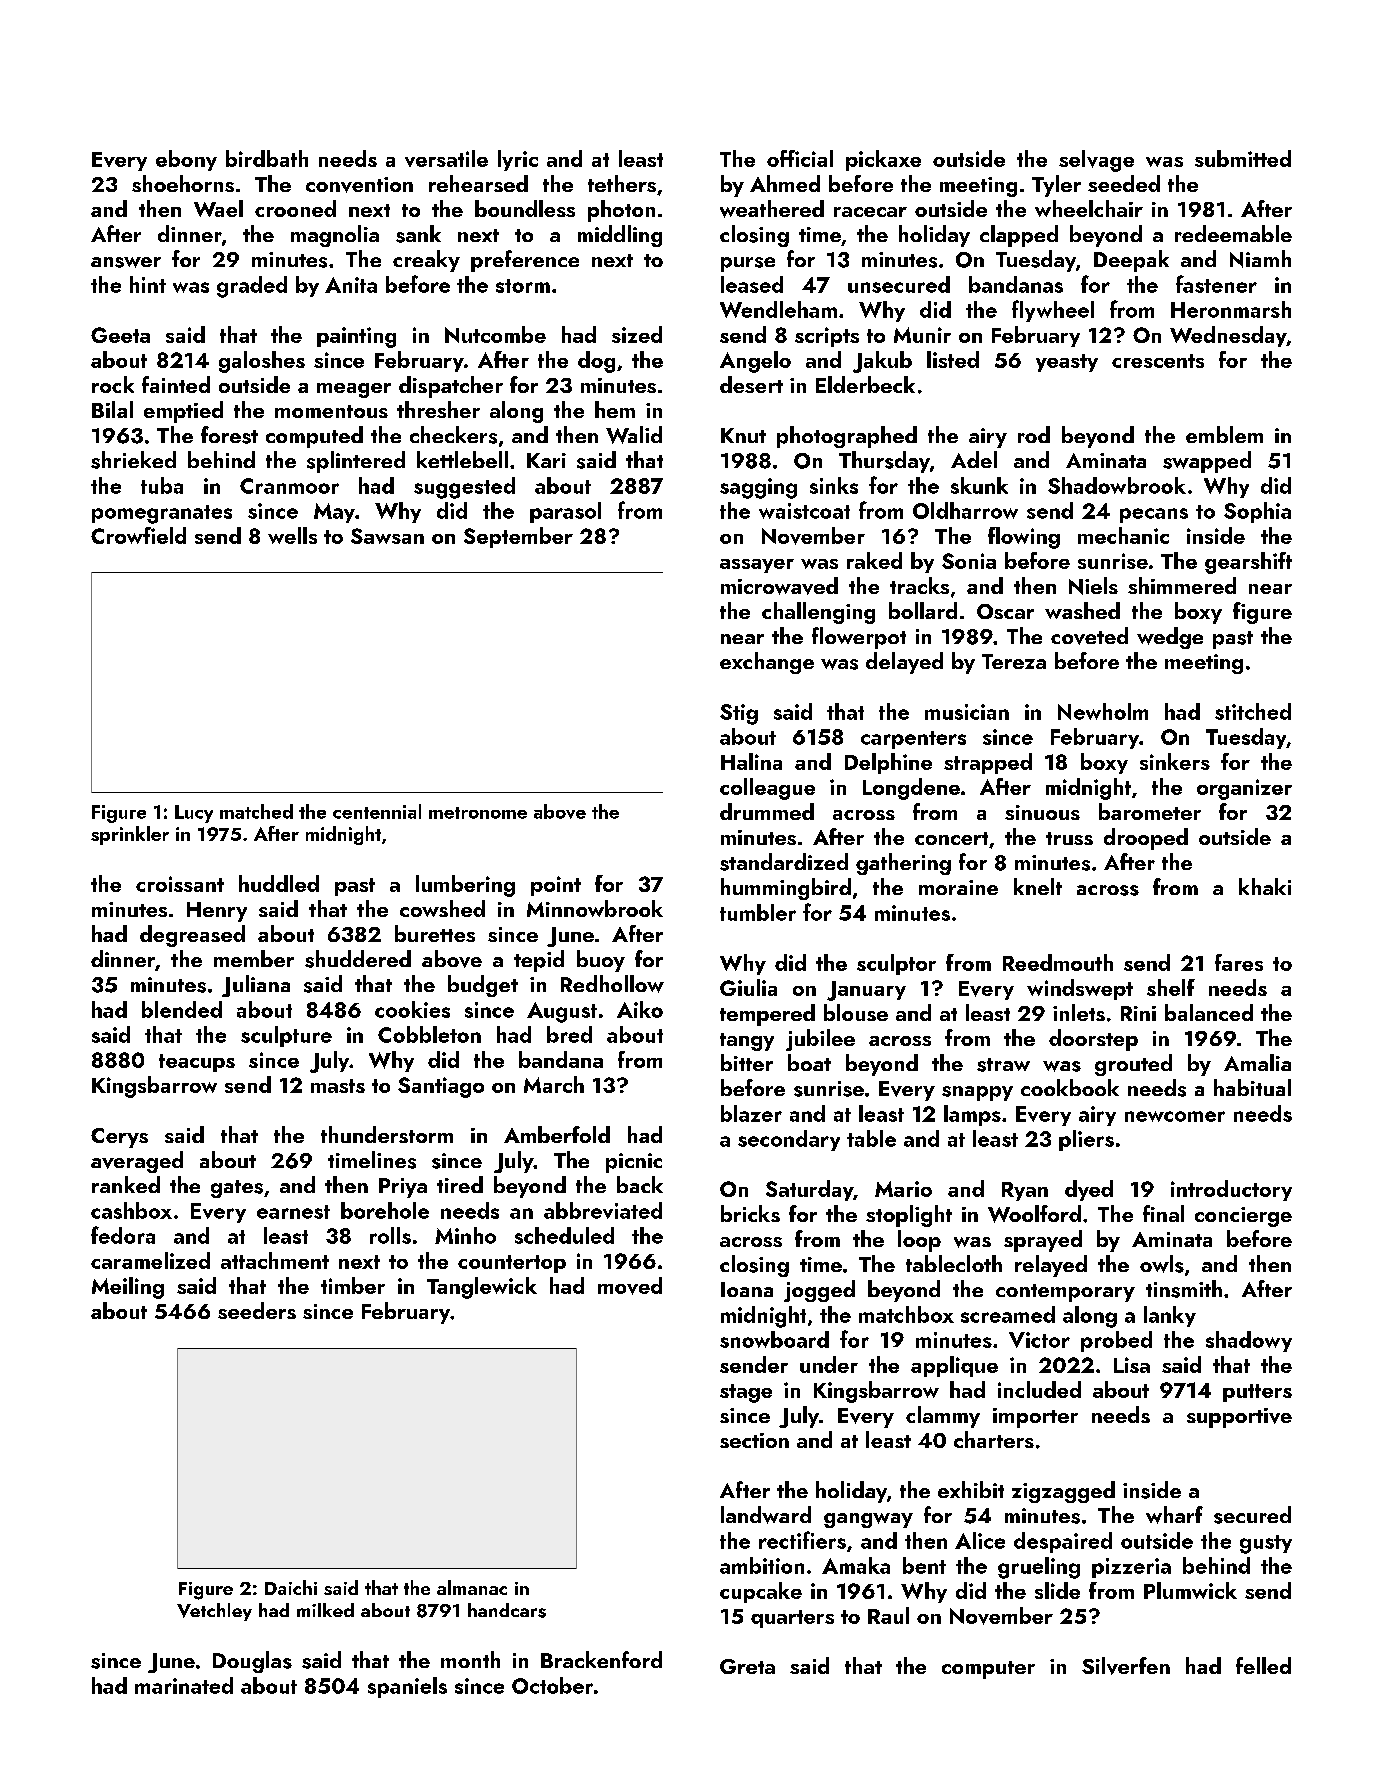  What do you see at coordinates (126, 262) in the screenshot?
I see `answer` at bounding box center [126, 262].
